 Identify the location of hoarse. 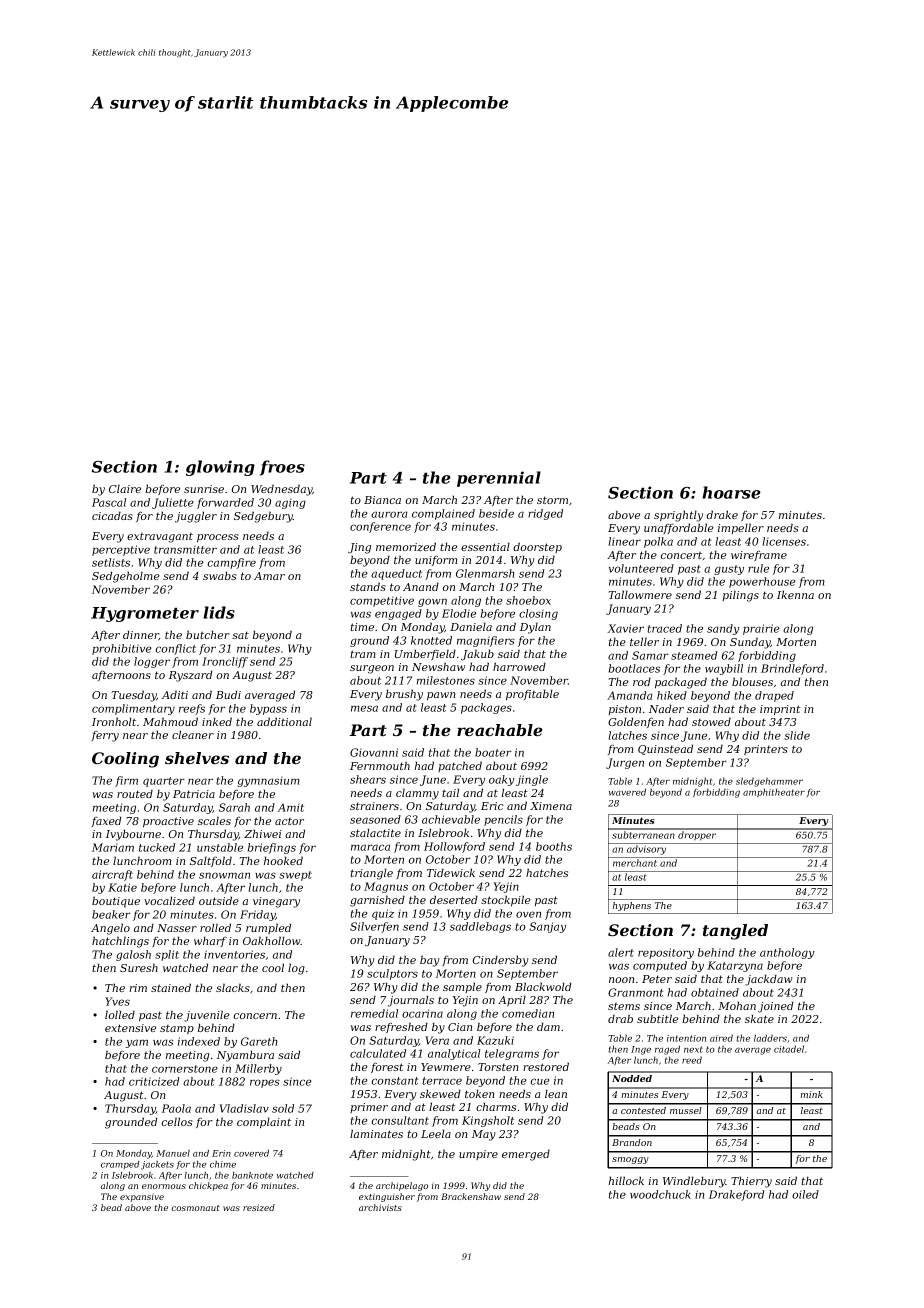
(731, 492).
